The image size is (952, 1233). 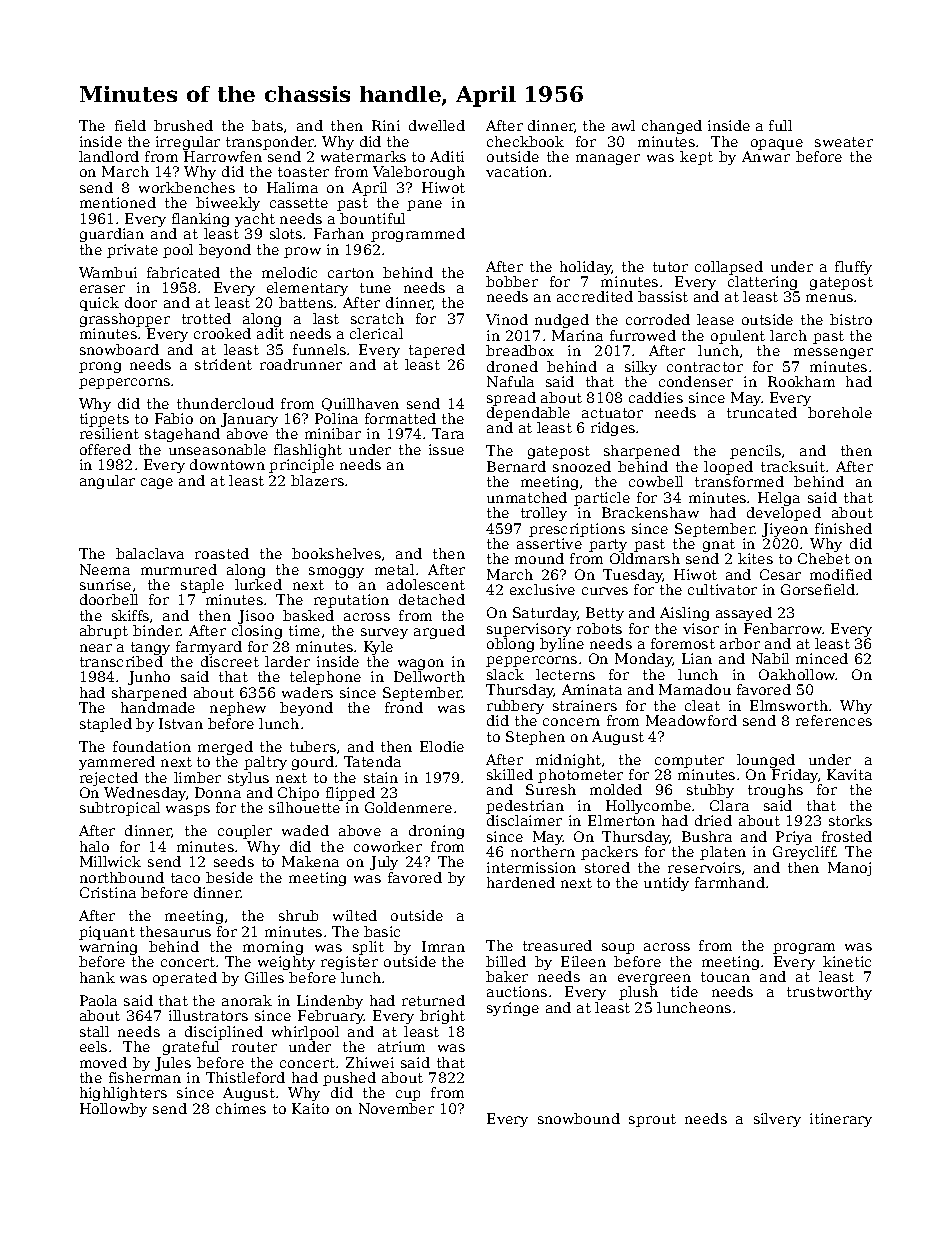 What do you see at coordinates (117, 763) in the screenshot?
I see `yammered` at bounding box center [117, 763].
